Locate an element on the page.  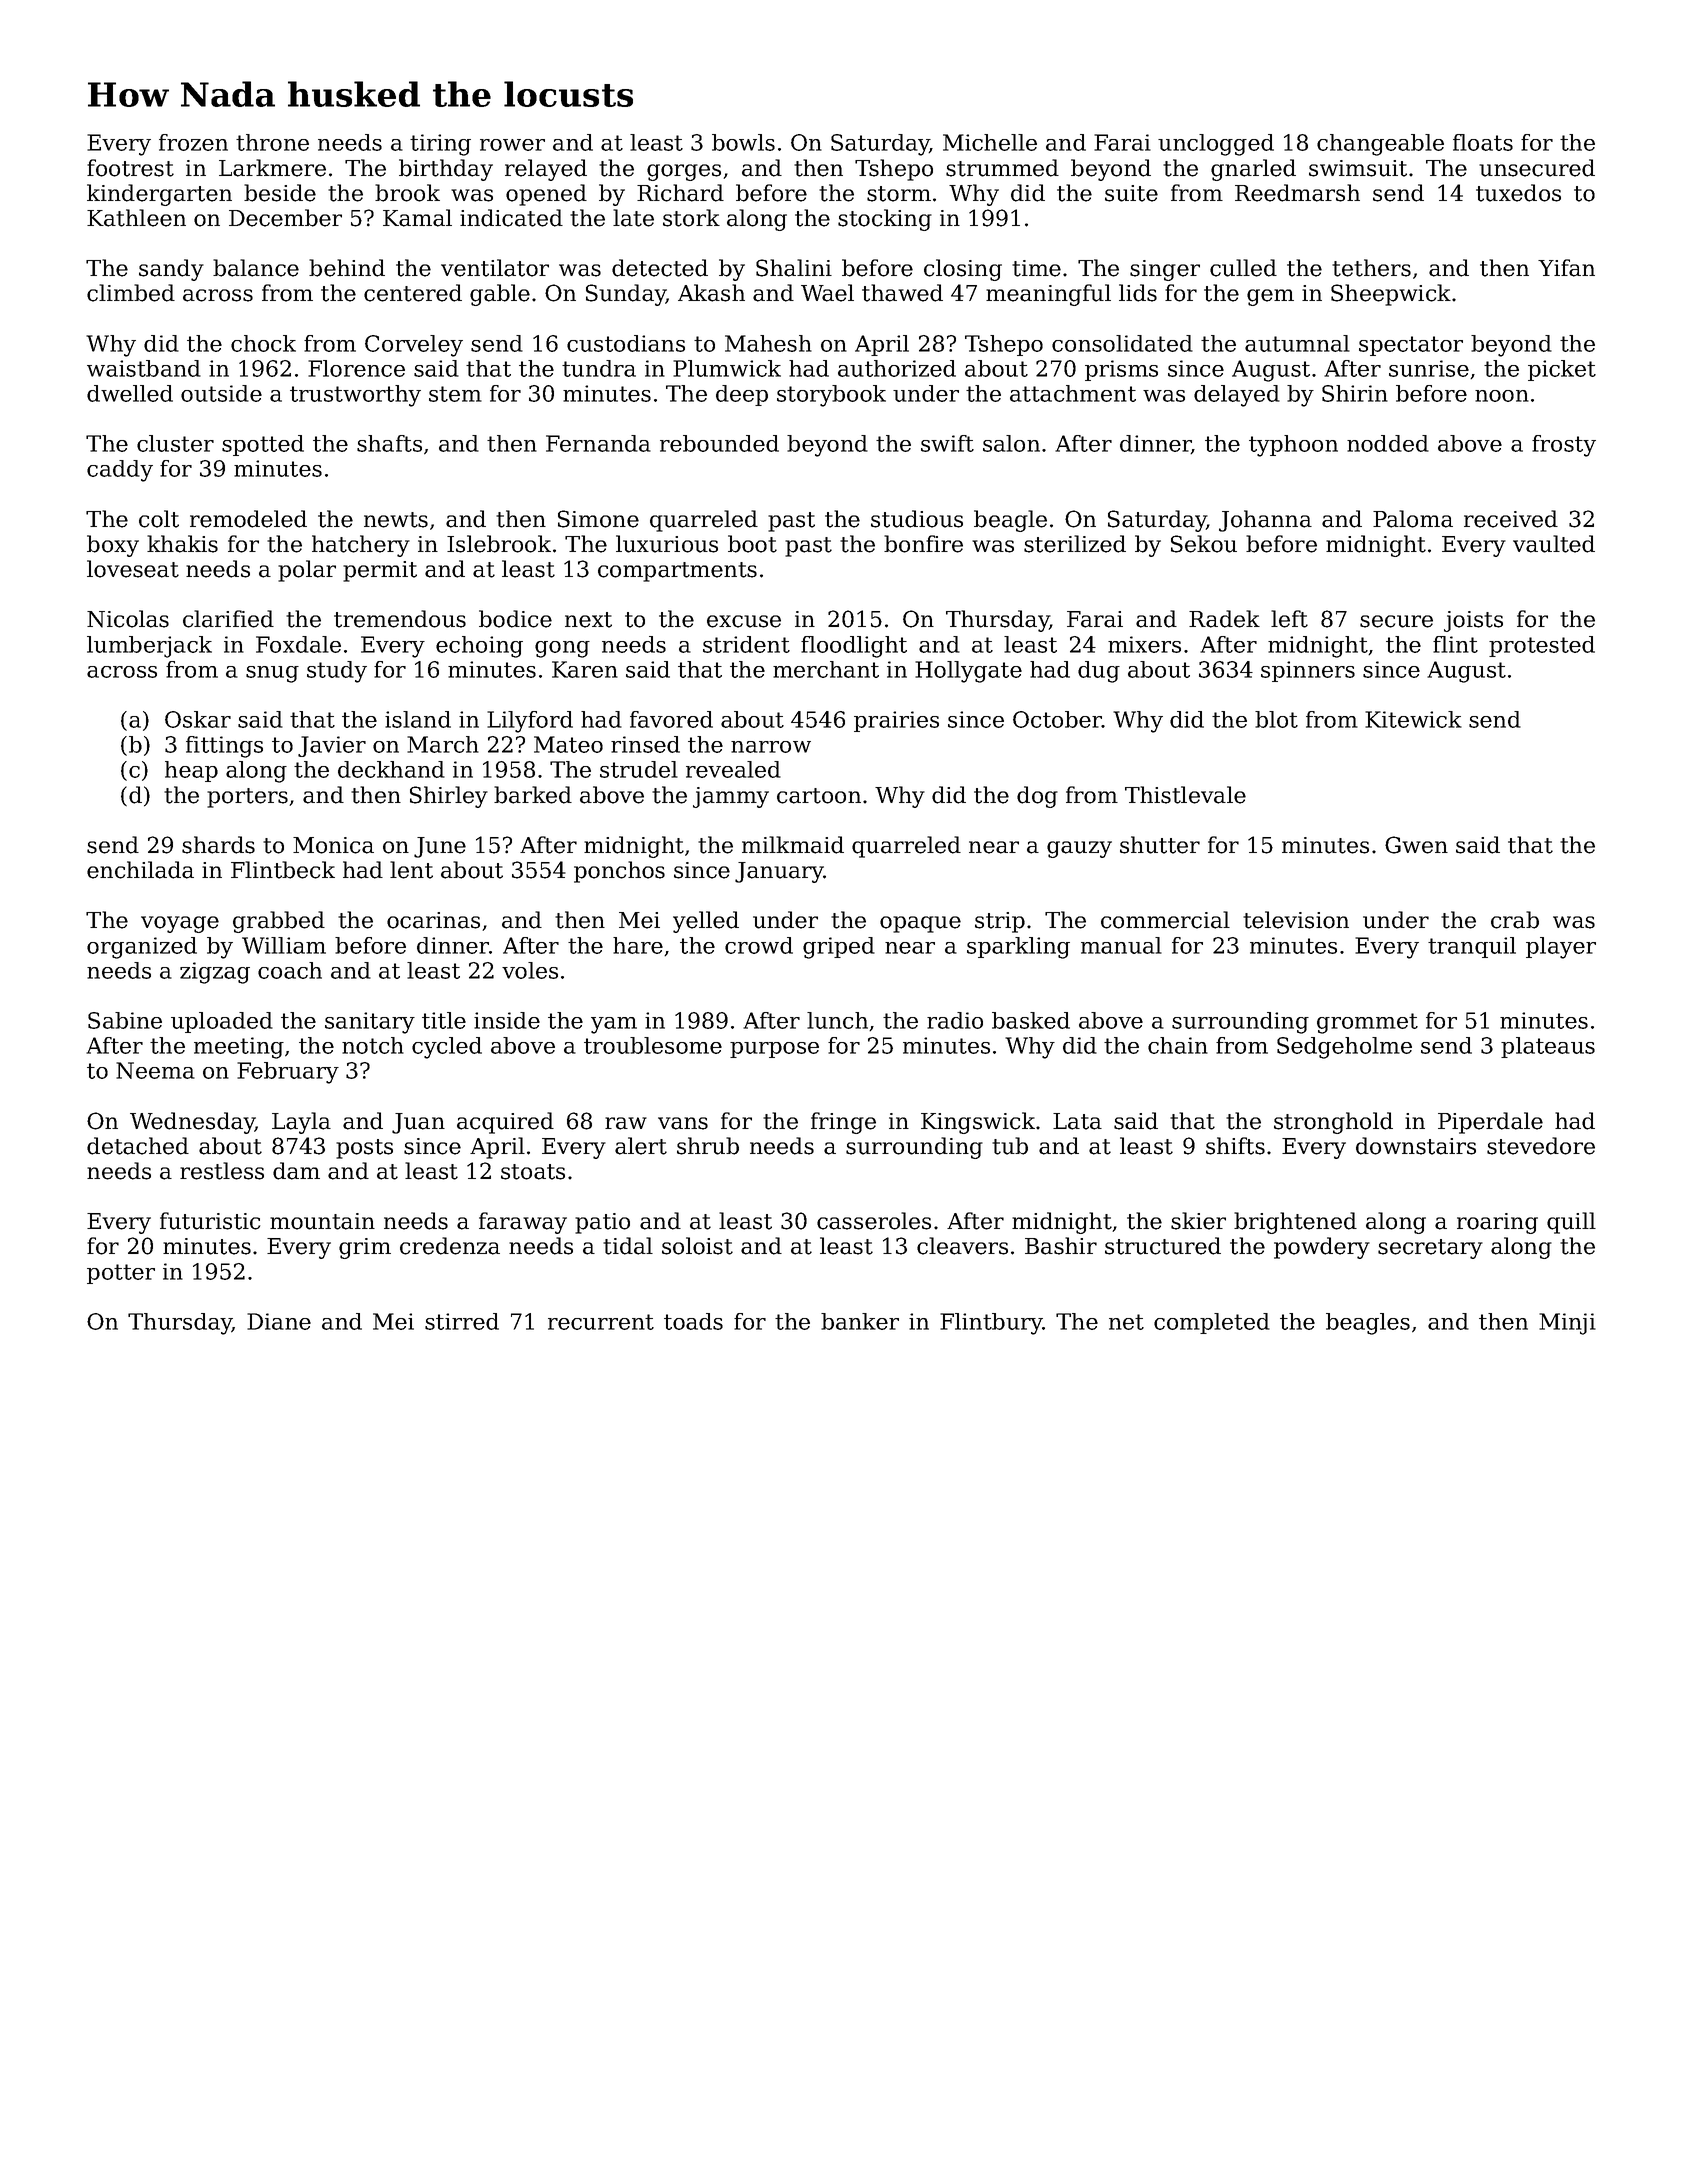
centered is located at coordinates (413, 293).
